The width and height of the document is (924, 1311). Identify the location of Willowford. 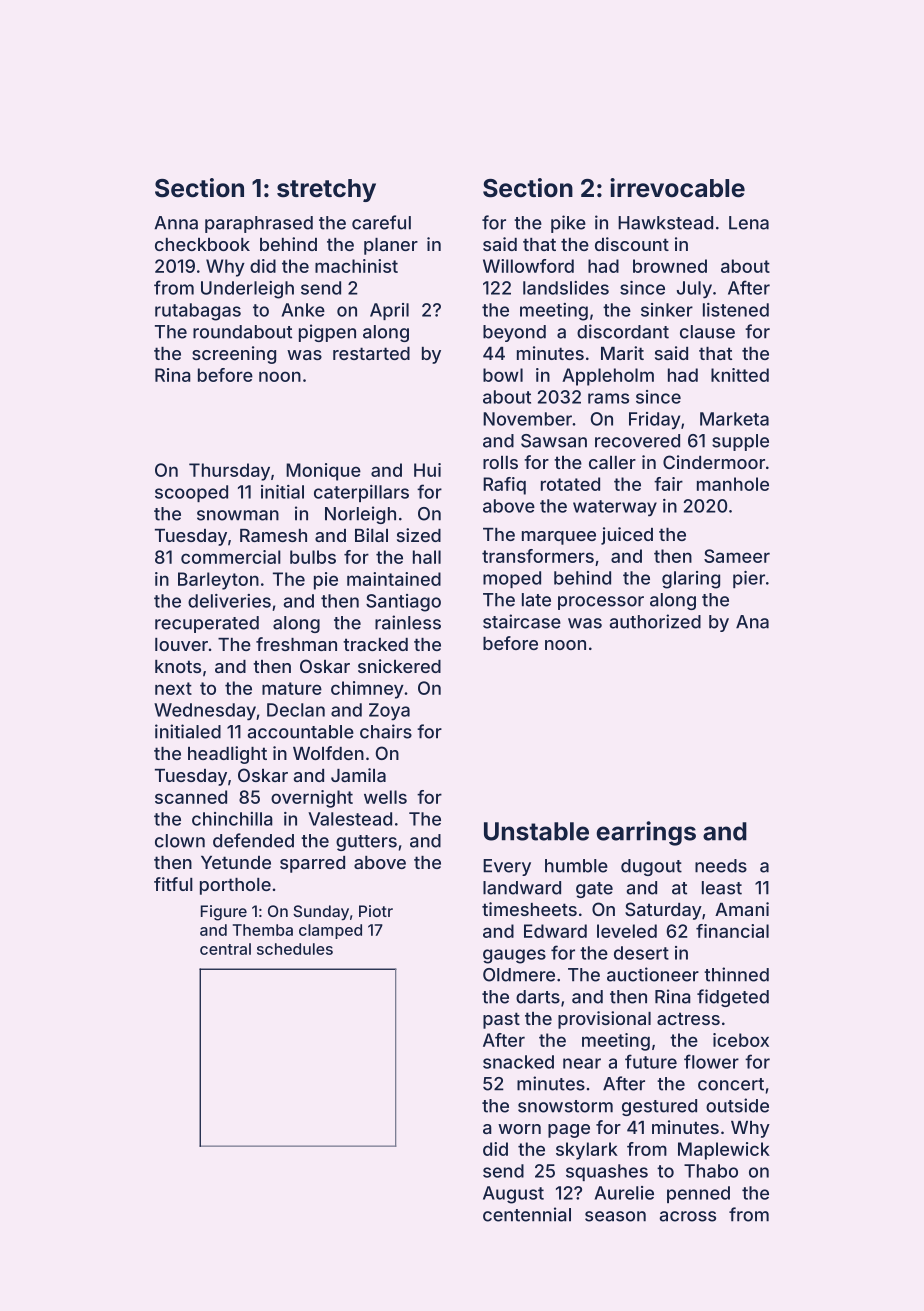
(528, 266).
